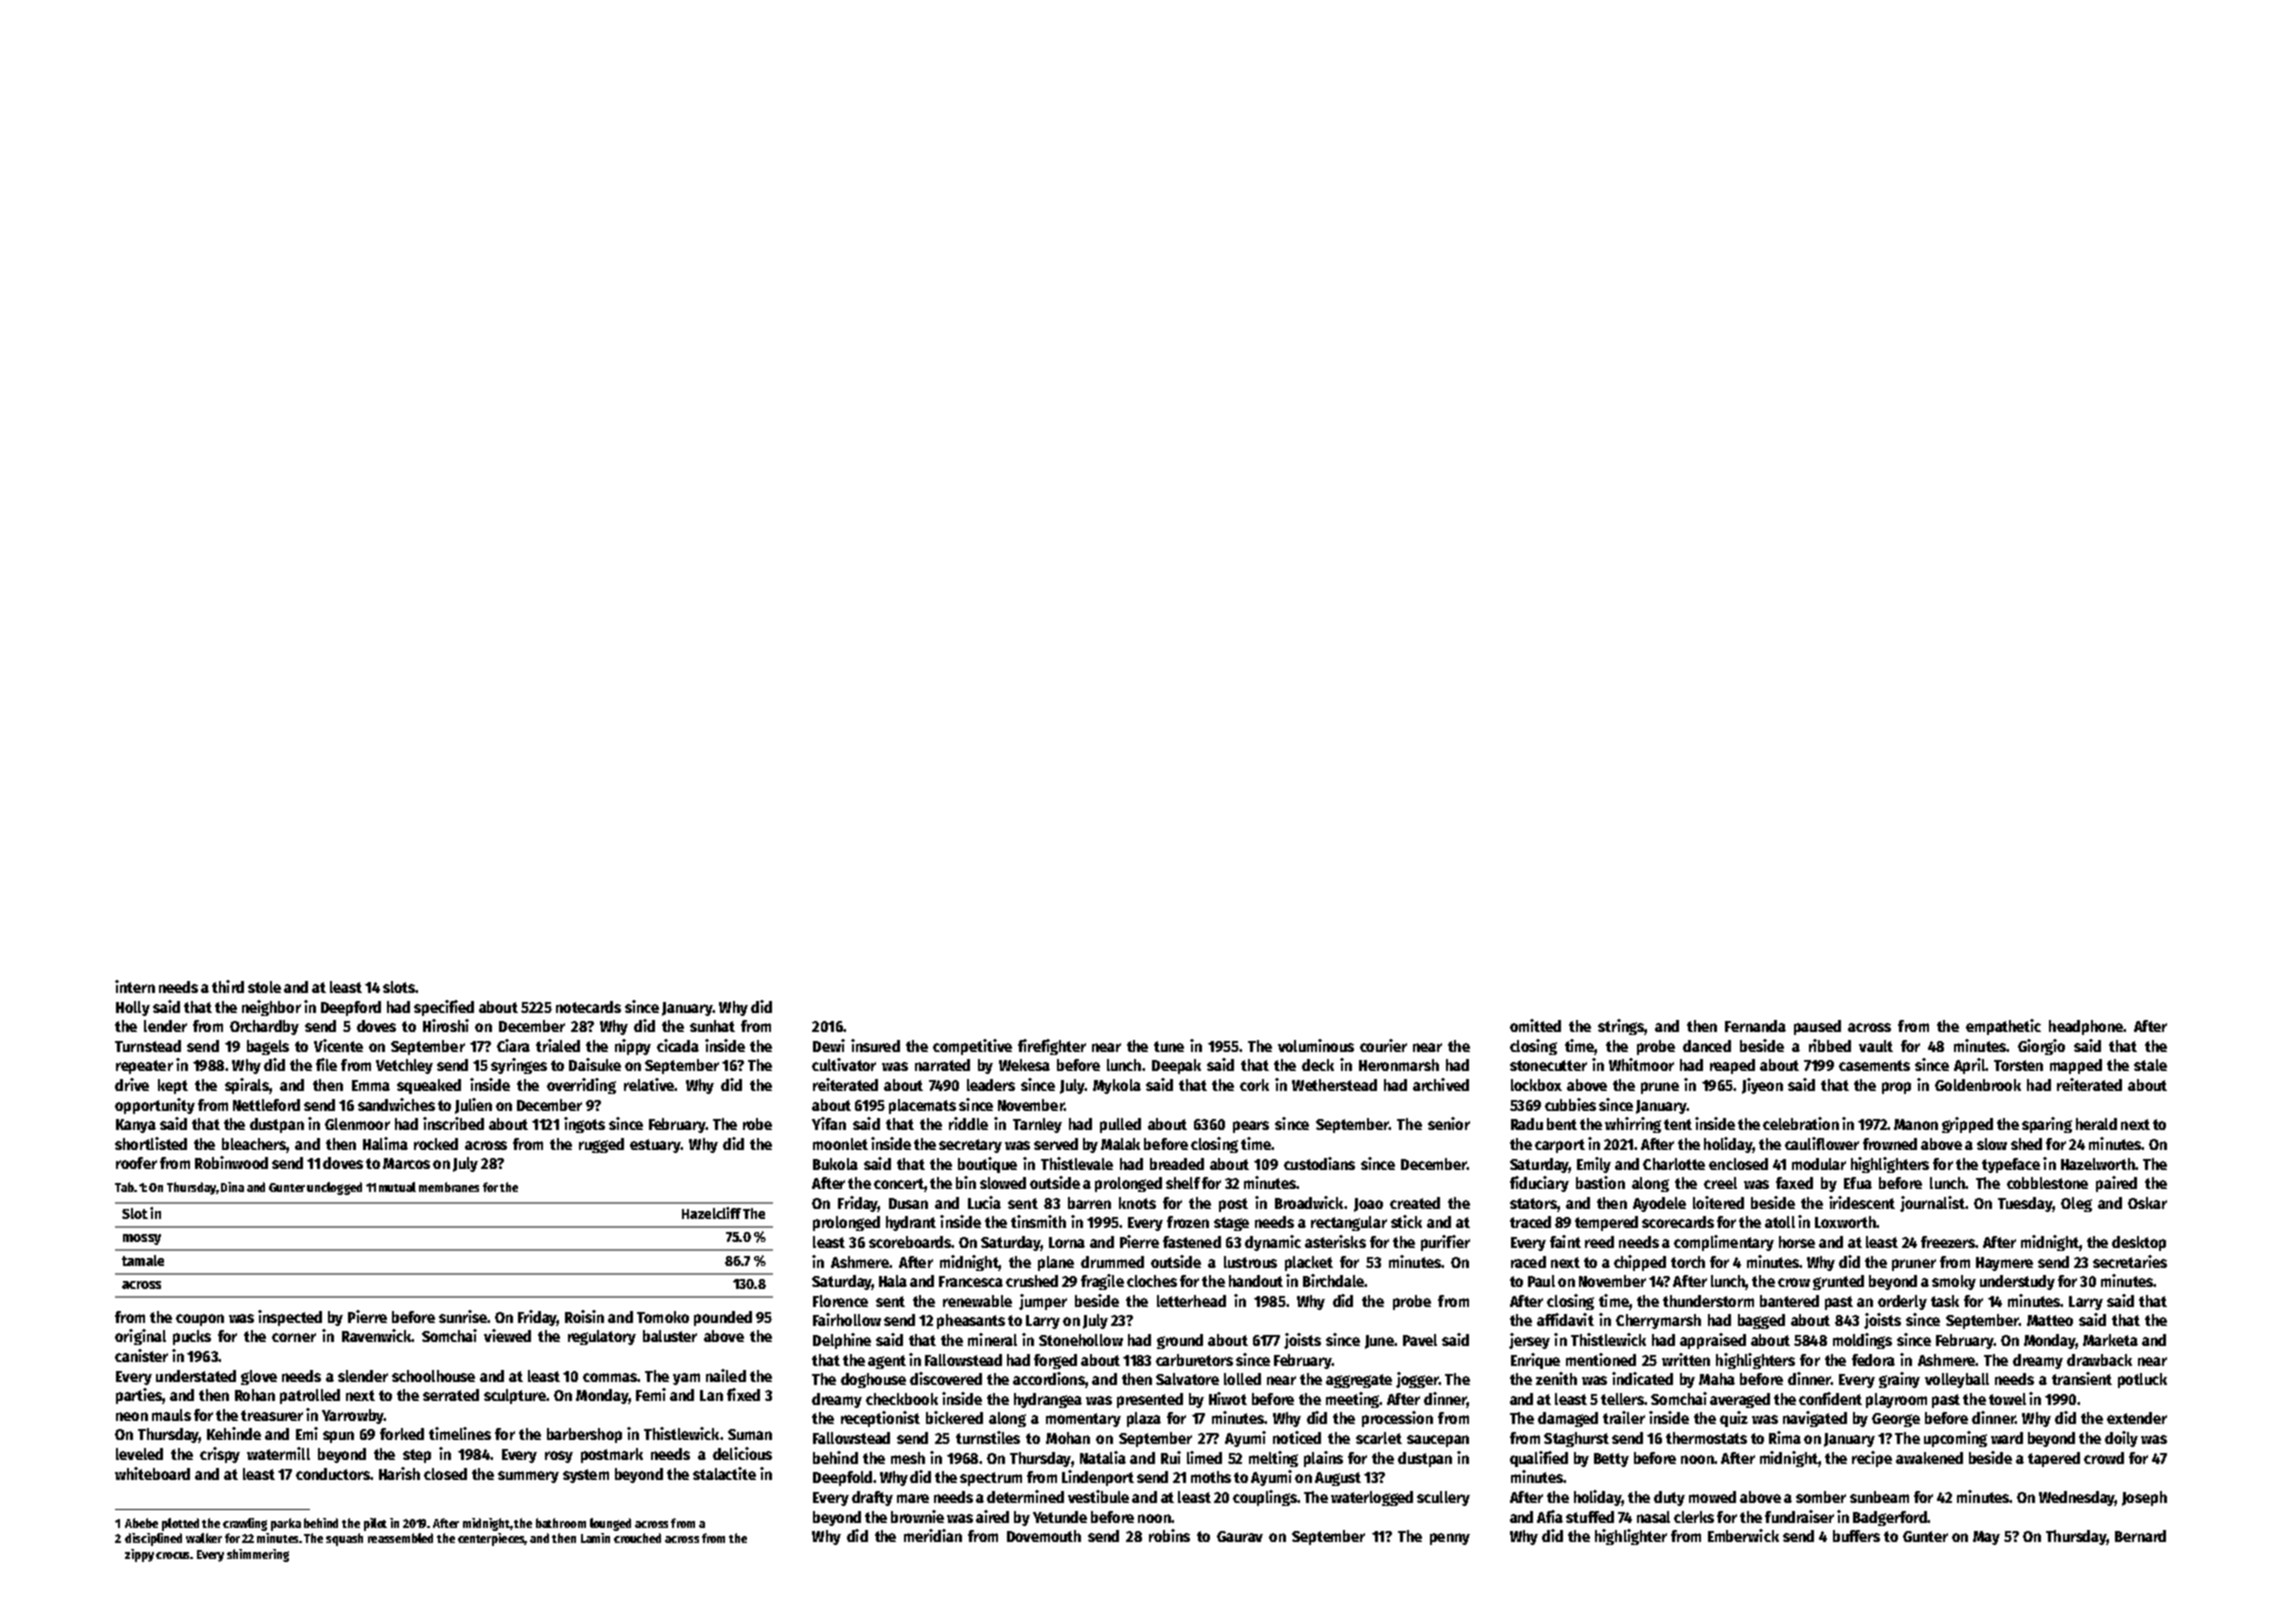  Describe the element at coordinates (1056, 1144) in the screenshot. I see `served` at that location.
